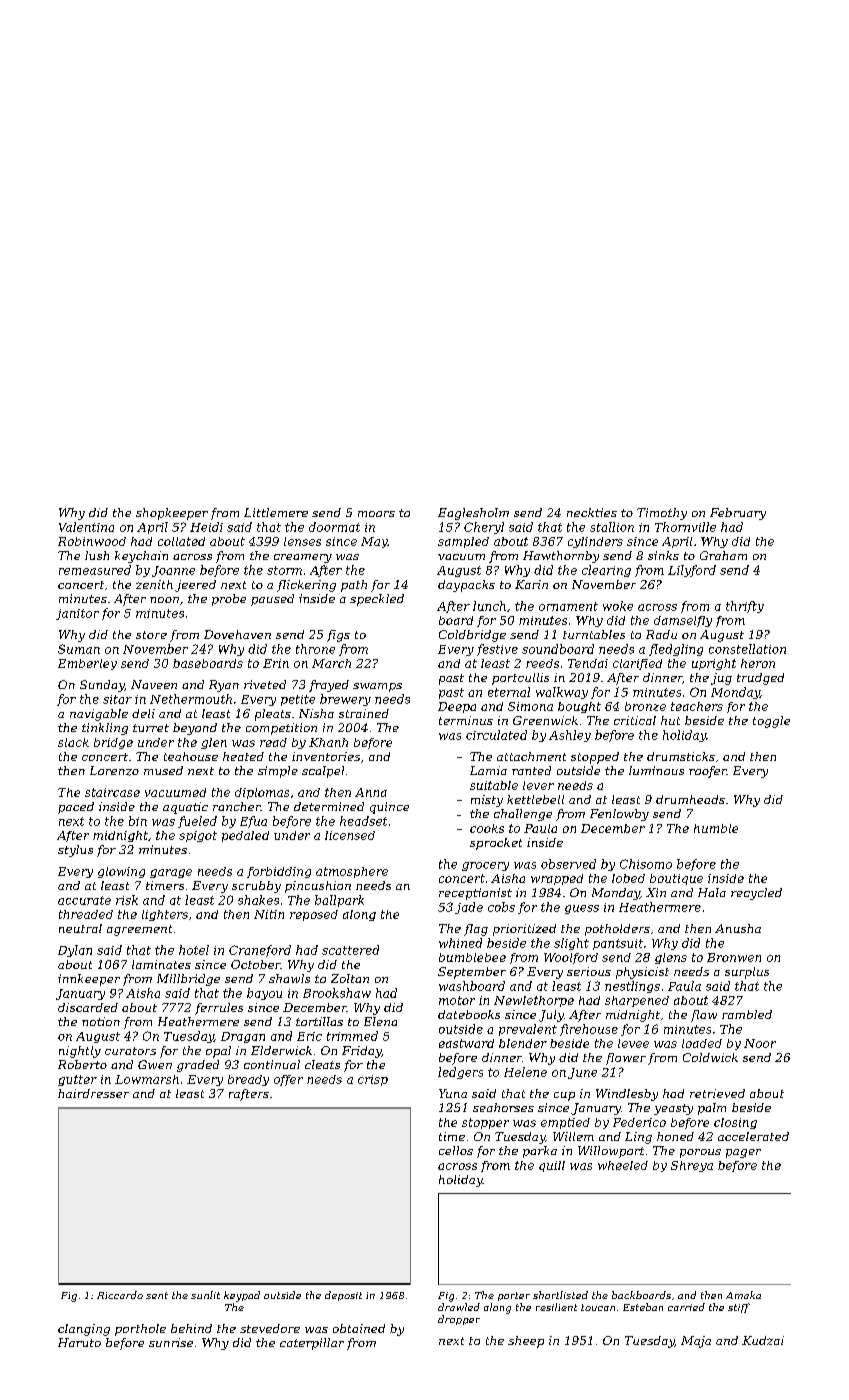  I want to click on mused, so click(163, 770).
